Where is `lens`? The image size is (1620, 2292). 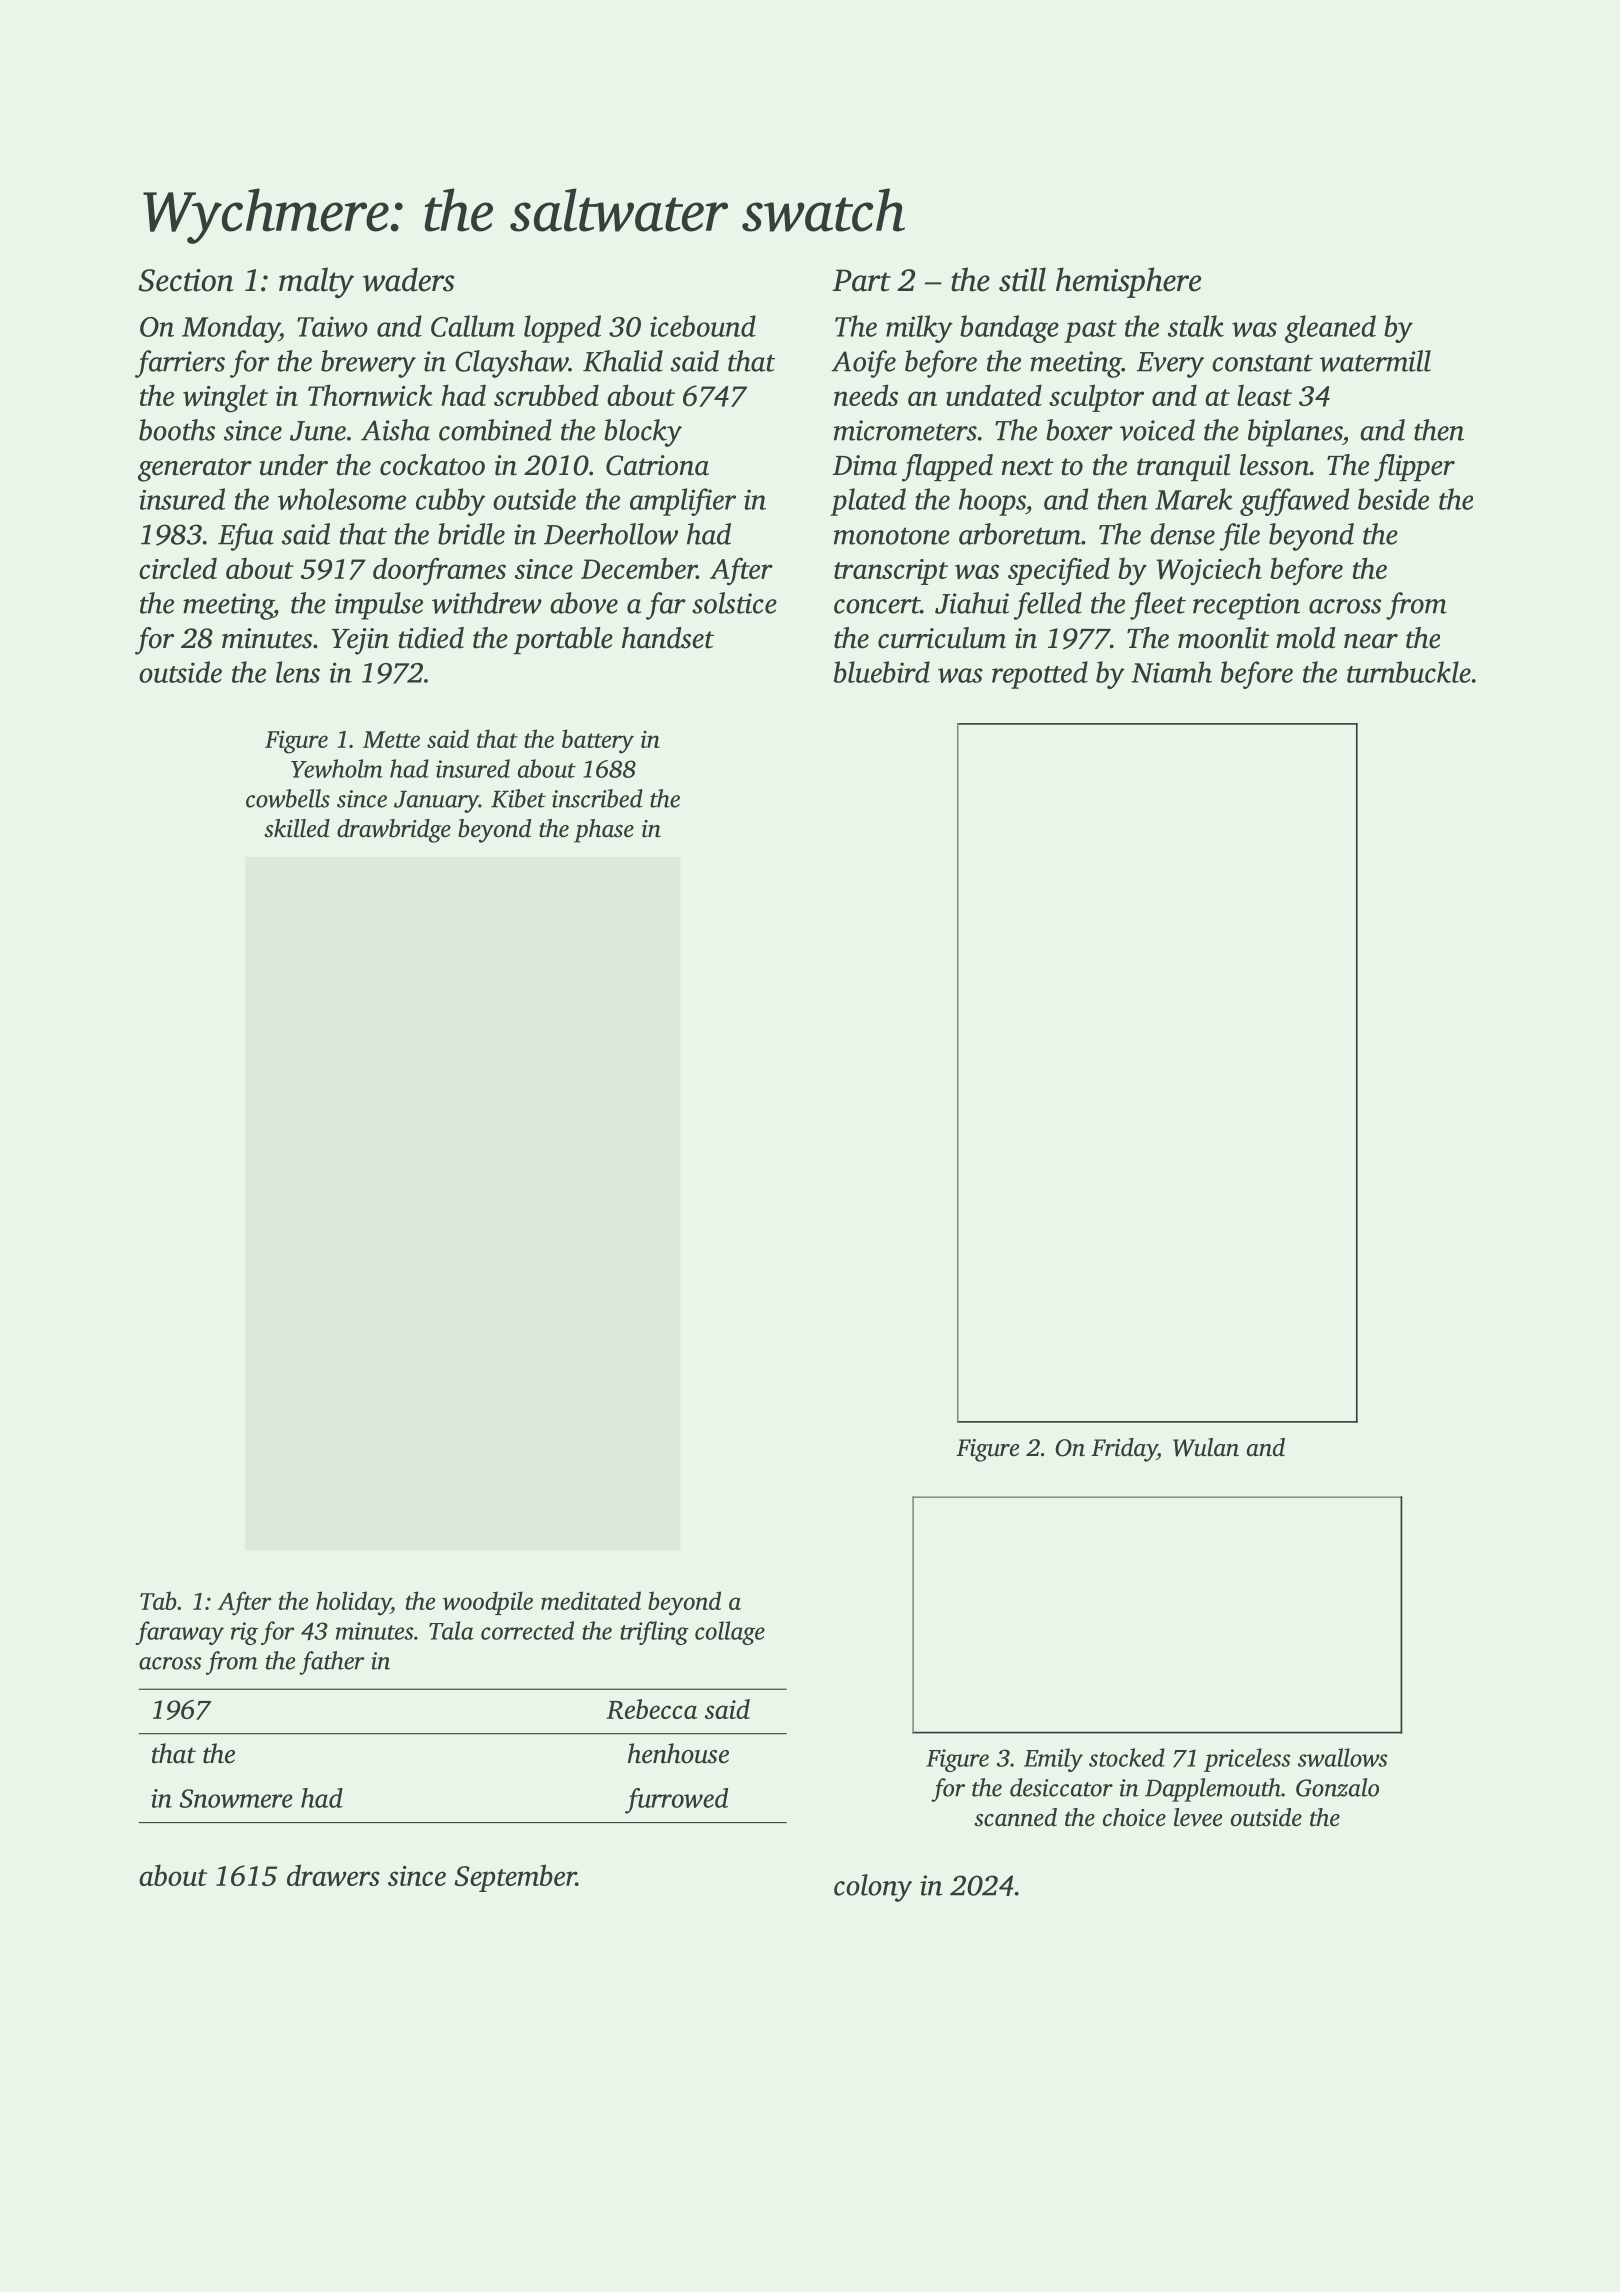 lens is located at coordinates (298, 672).
